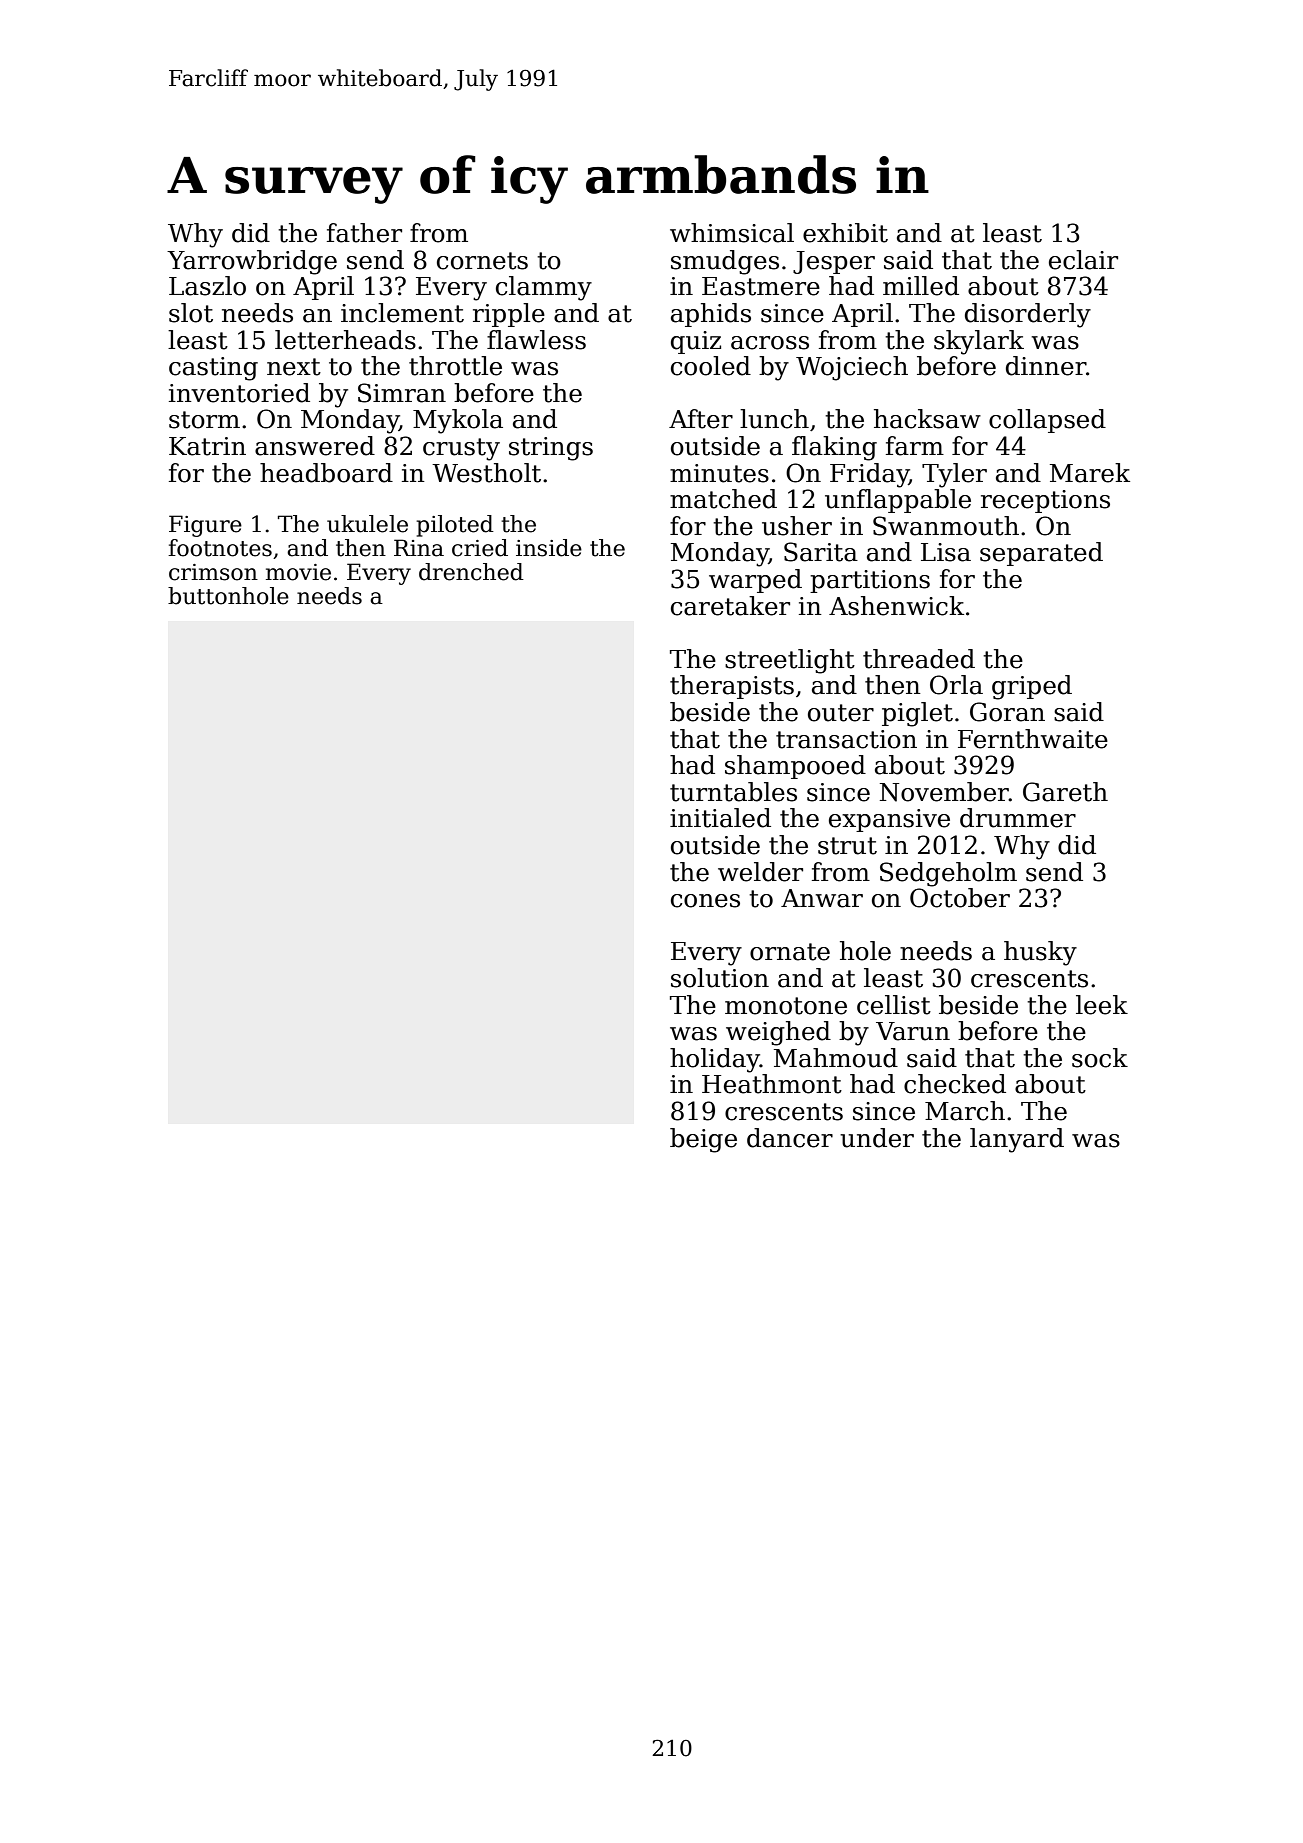 The height and width of the page is (1843, 1303). What do you see at coordinates (205, 526) in the page?
I see `Figure` at bounding box center [205, 526].
